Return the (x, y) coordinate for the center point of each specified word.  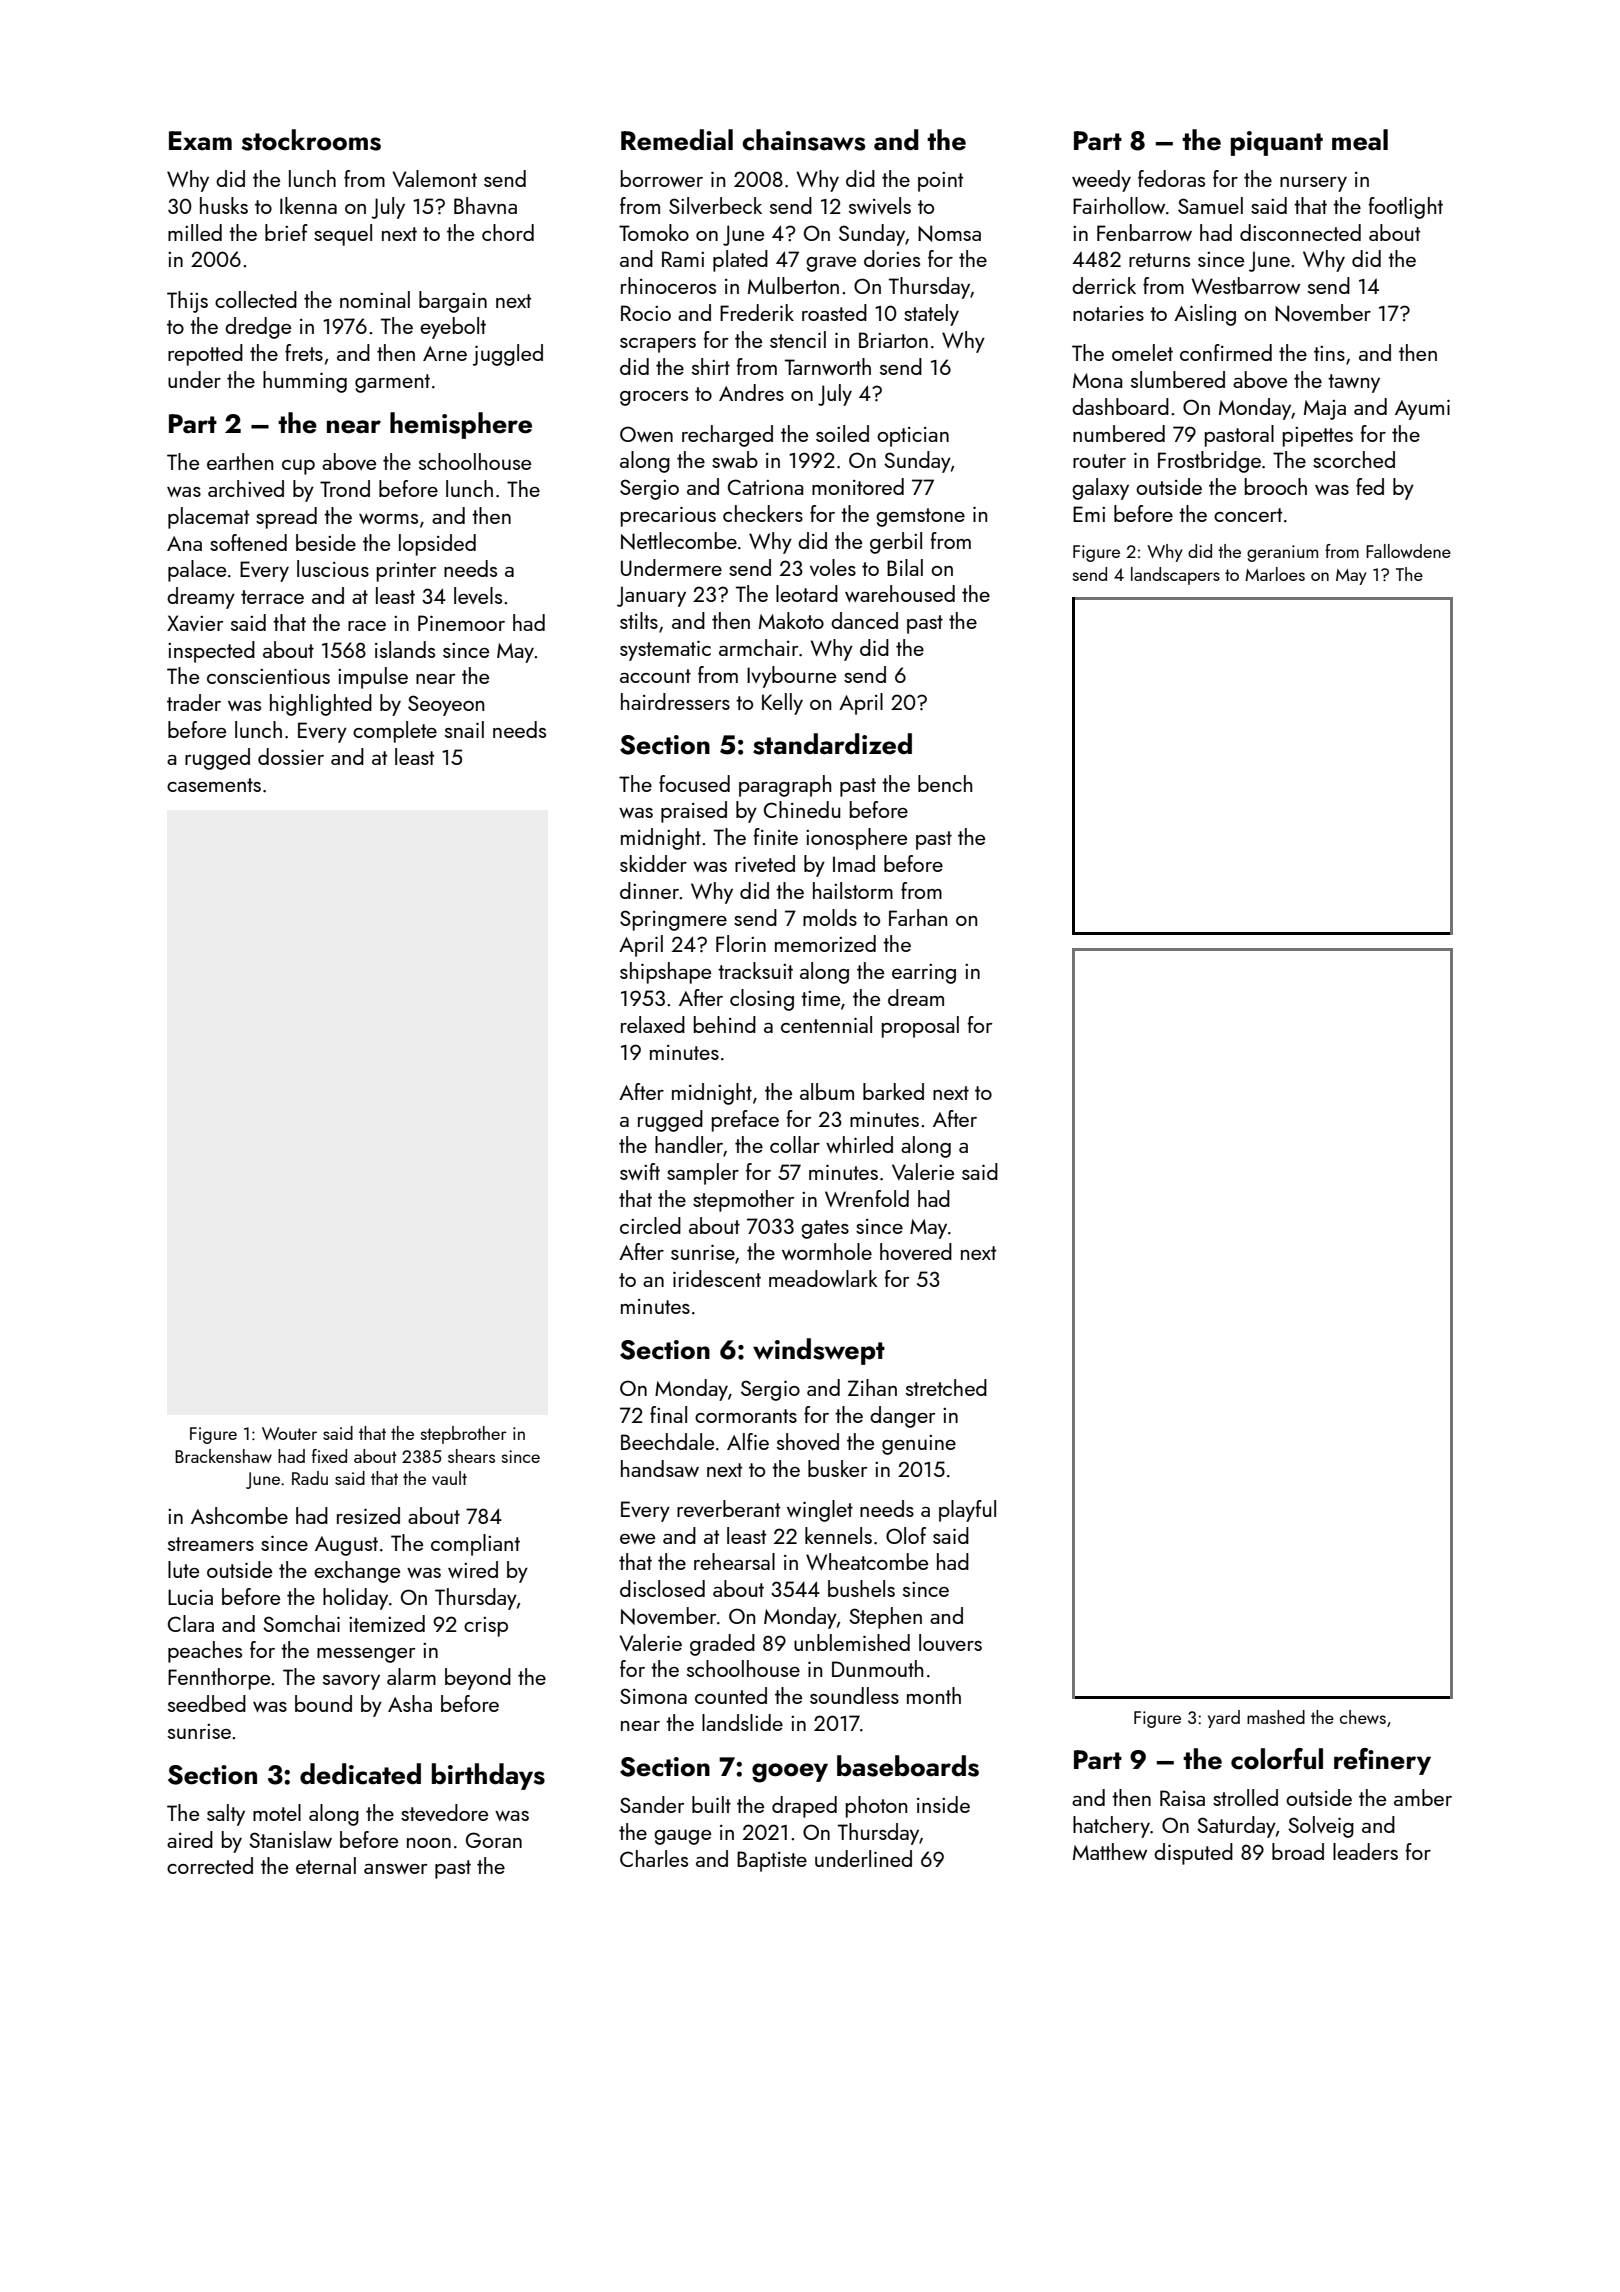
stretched (946, 1387)
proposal (920, 1027)
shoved (808, 1441)
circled (650, 1225)
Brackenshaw (223, 1456)
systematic (665, 650)
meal (1360, 140)
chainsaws (803, 140)
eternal (326, 1865)
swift (640, 1171)
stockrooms (311, 140)
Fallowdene (1408, 551)
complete (395, 732)
